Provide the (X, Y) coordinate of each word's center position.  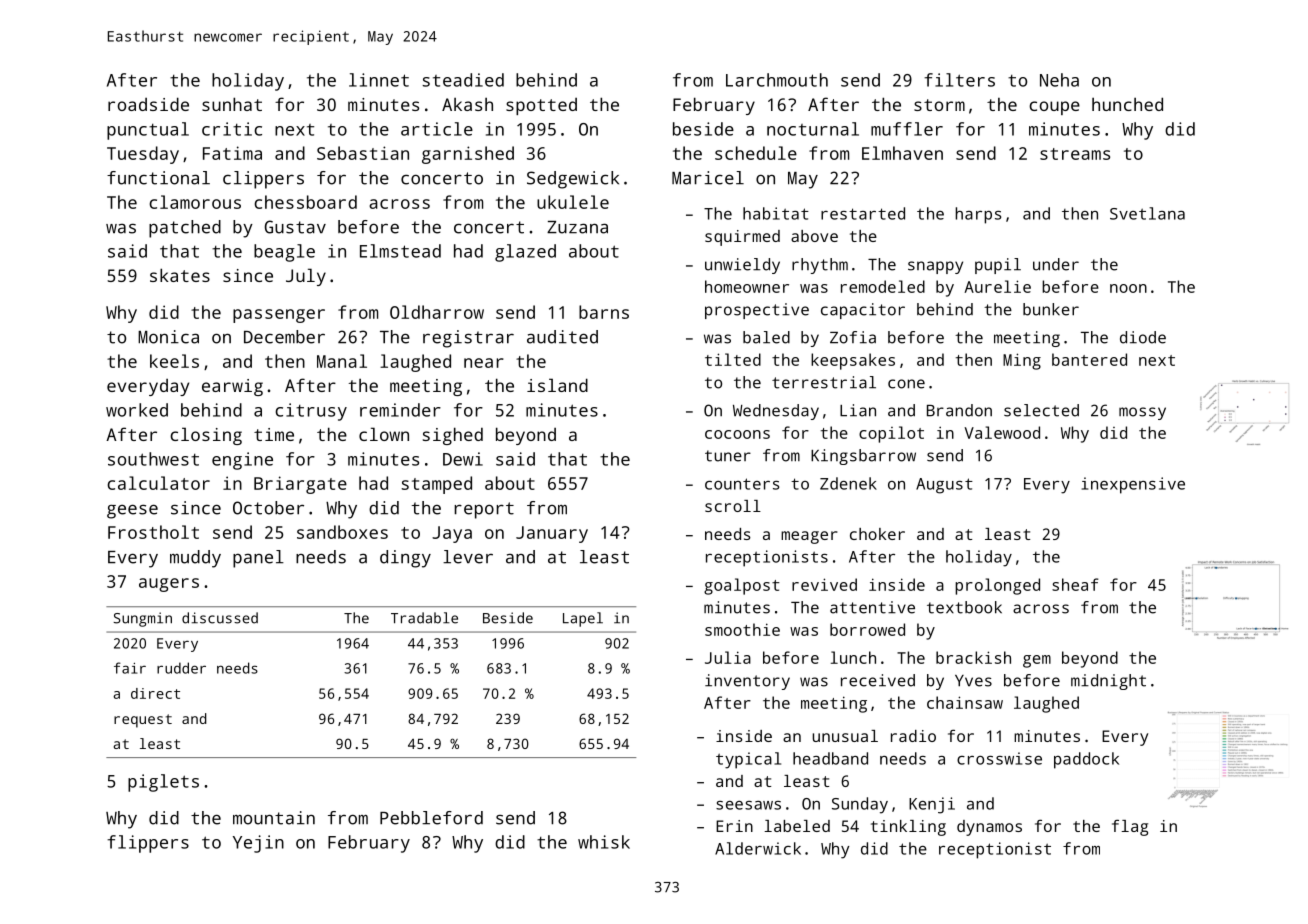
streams (1075, 154)
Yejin (258, 844)
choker (877, 534)
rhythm (820, 266)
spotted (541, 106)
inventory (747, 682)
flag (1130, 827)
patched (185, 229)
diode (1143, 337)
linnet (379, 80)
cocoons (737, 434)
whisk (604, 842)
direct (155, 693)
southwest (153, 459)
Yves (973, 681)
